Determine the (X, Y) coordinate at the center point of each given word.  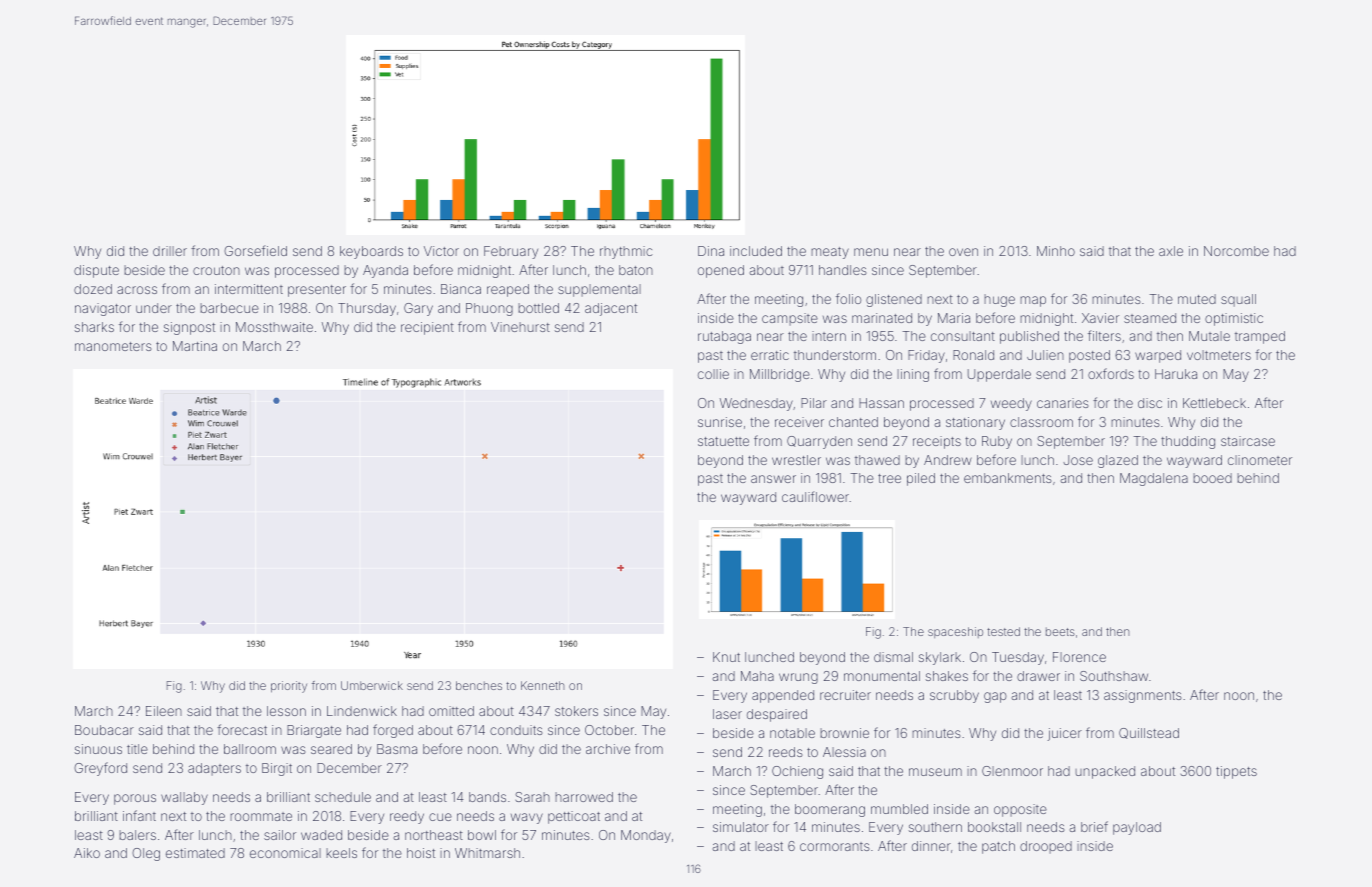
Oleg (146, 854)
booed (1212, 478)
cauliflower (815, 496)
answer (773, 479)
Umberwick (372, 685)
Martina (195, 346)
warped (1158, 356)
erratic (770, 355)
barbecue (229, 308)
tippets (1236, 772)
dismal (893, 657)
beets (1060, 631)
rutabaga (724, 337)
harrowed (584, 797)
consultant (963, 336)
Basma (397, 749)
